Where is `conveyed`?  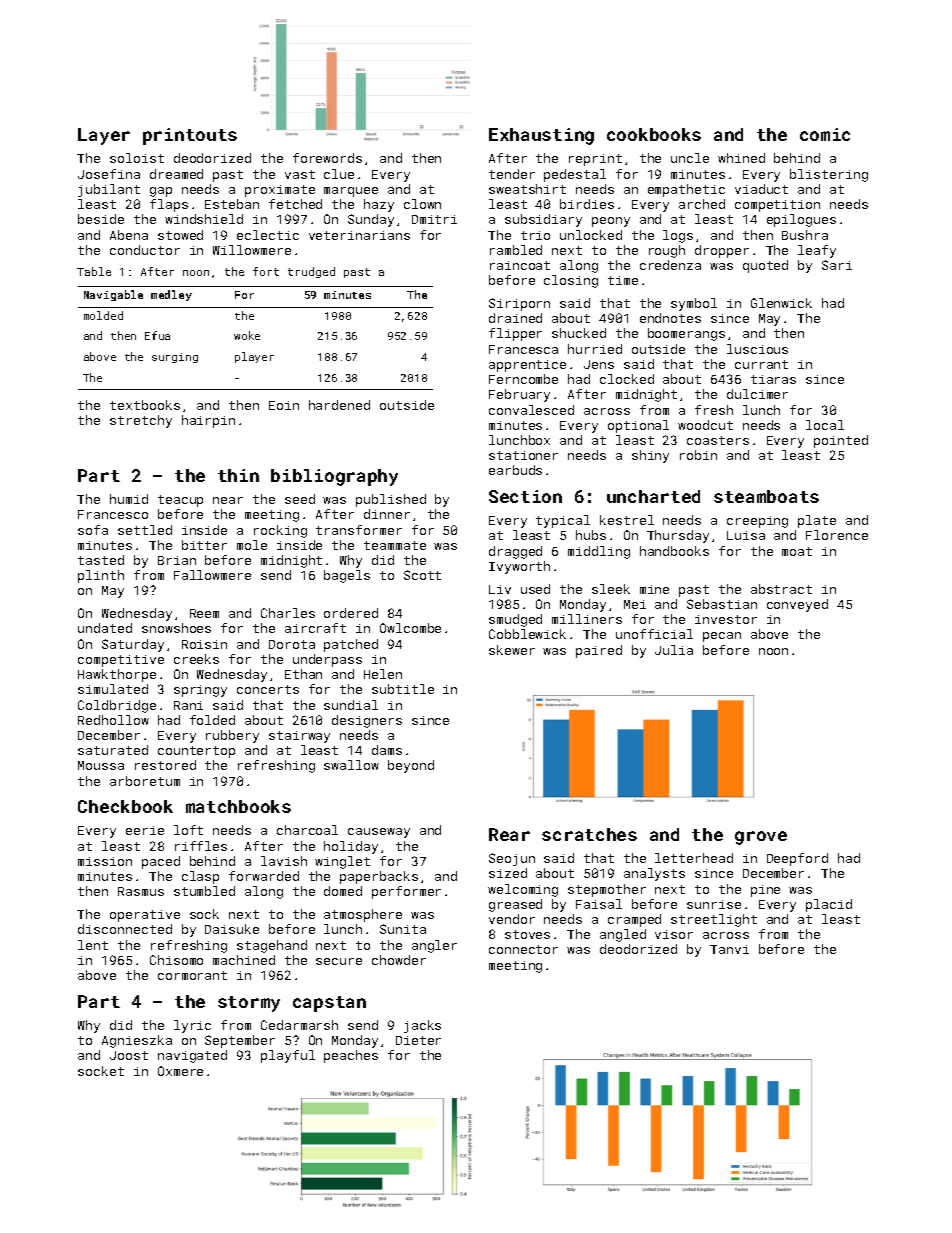 conveyed is located at coordinates (797, 605).
